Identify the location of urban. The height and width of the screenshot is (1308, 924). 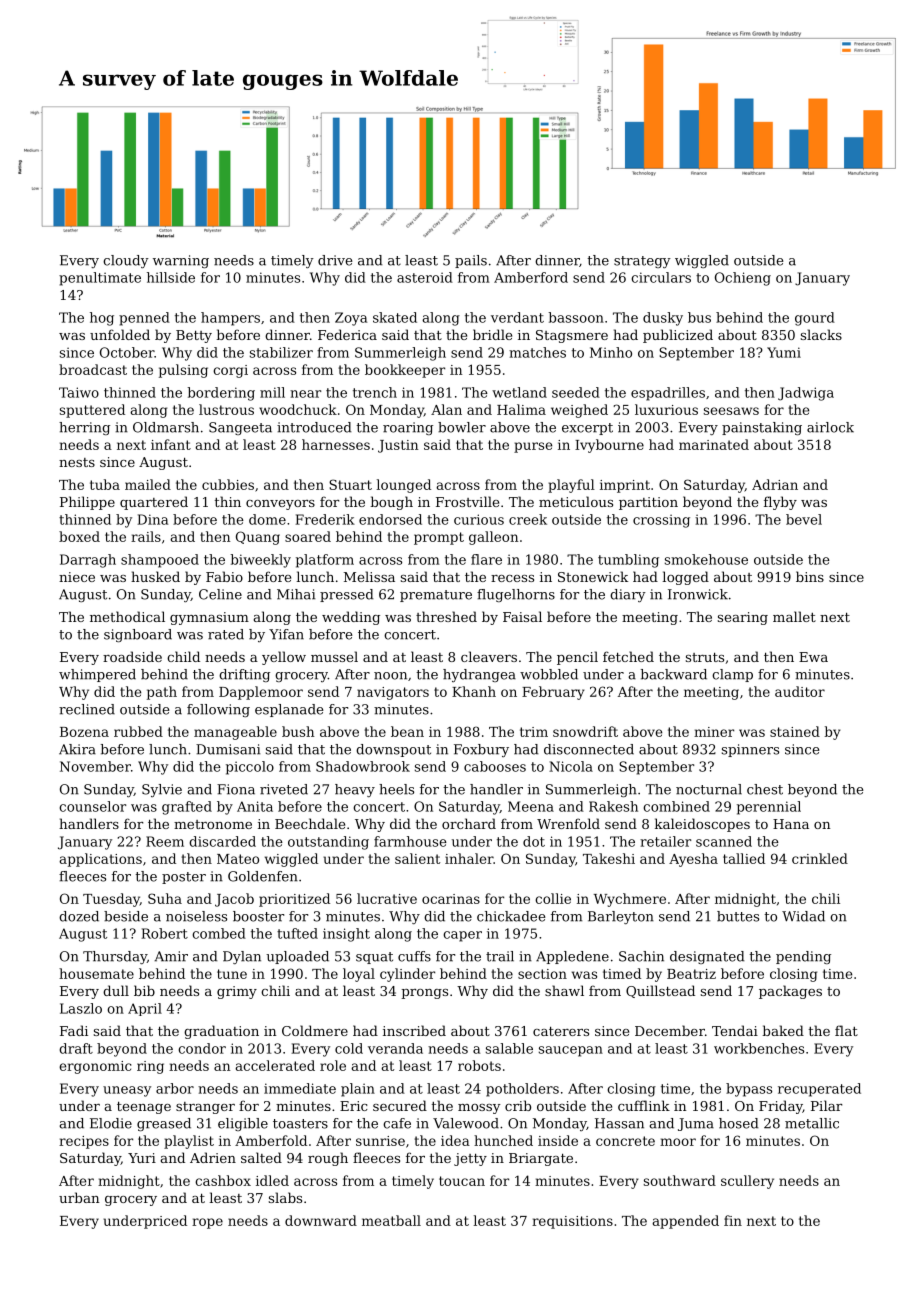
(79, 1197).
